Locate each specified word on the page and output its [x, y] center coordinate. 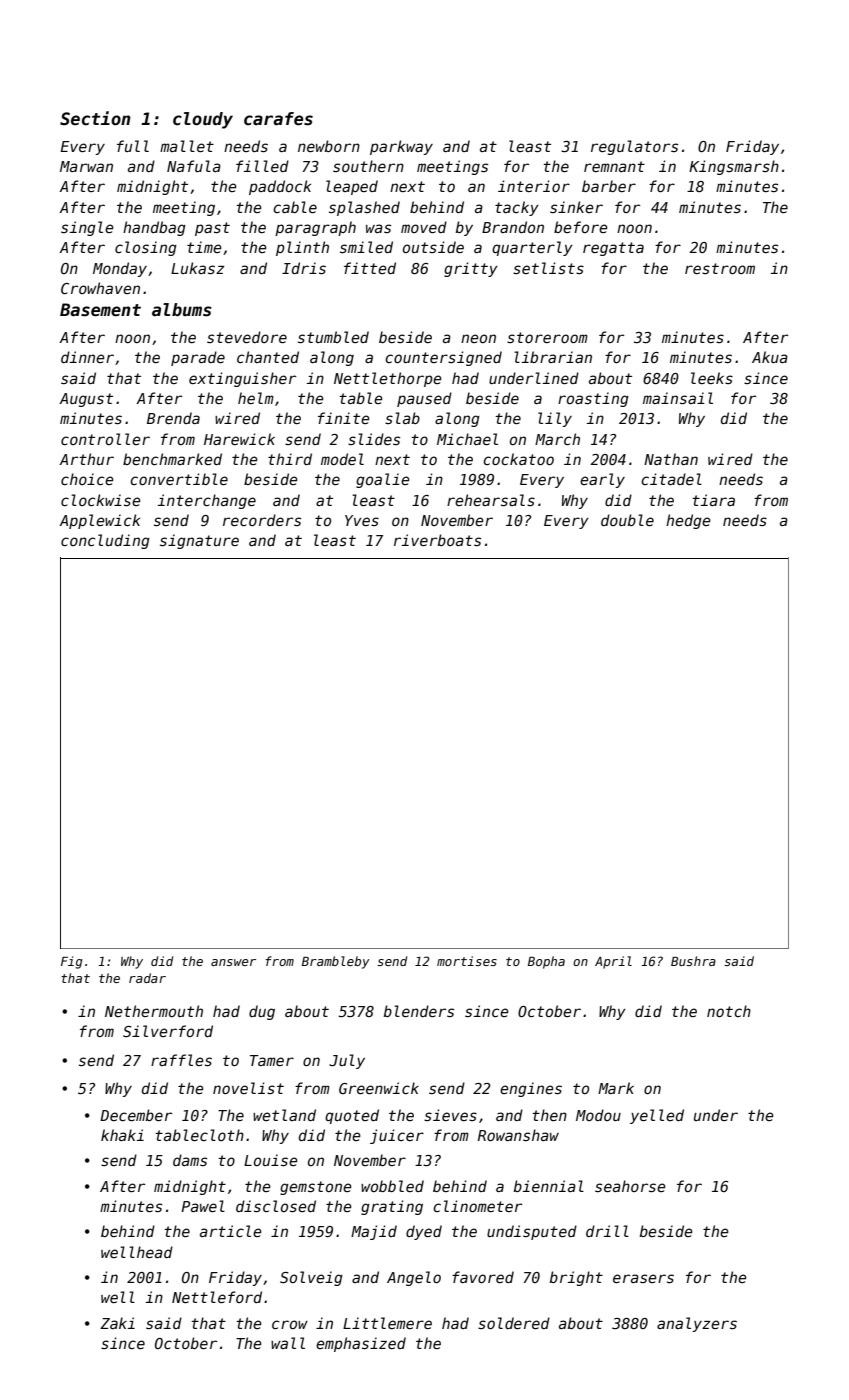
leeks [712, 378]
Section [95, 118]
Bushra [693, 961]
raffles [181, 1060]
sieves [450, 1115]
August [86, 400]
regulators [634, 147]
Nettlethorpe [388, 379]
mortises [467, 961]
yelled [657, 1116]
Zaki [117, 1323]
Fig [72, 962]
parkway [401, 147]
